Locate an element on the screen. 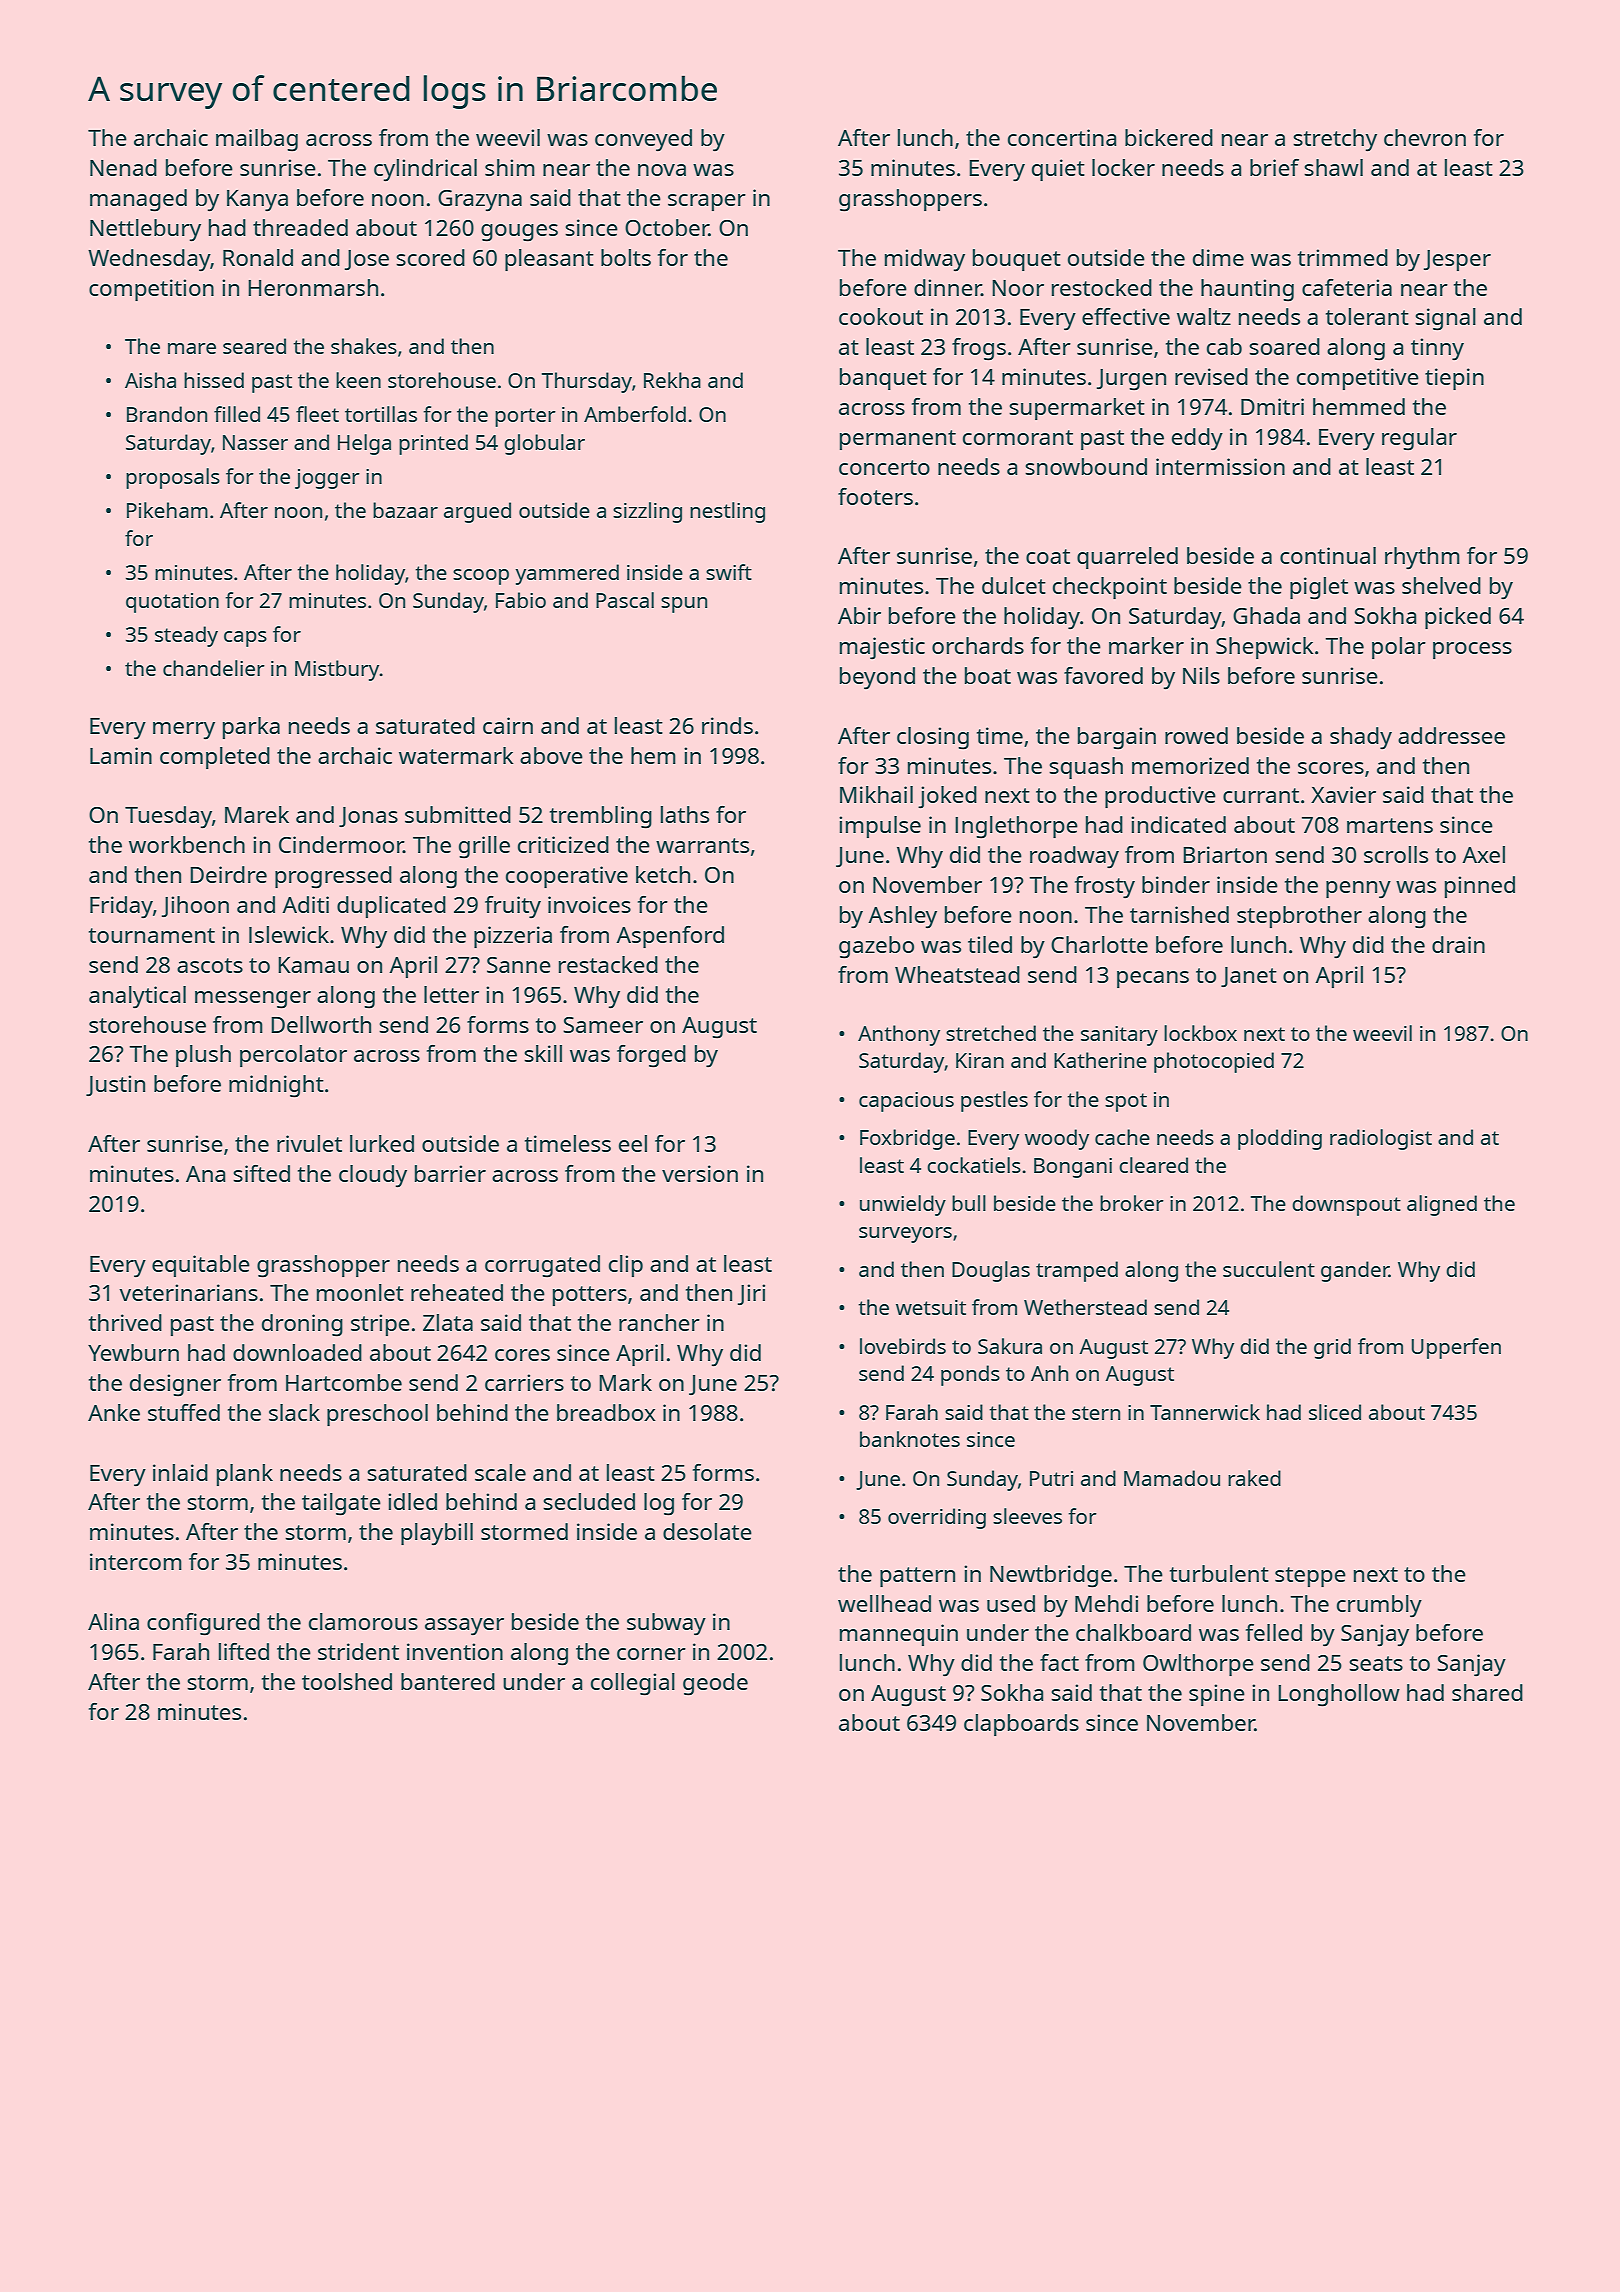 Image resolution: width=1620 pixels, height=2292 pixels. stretchy is located at coordinates (1335, 140).
